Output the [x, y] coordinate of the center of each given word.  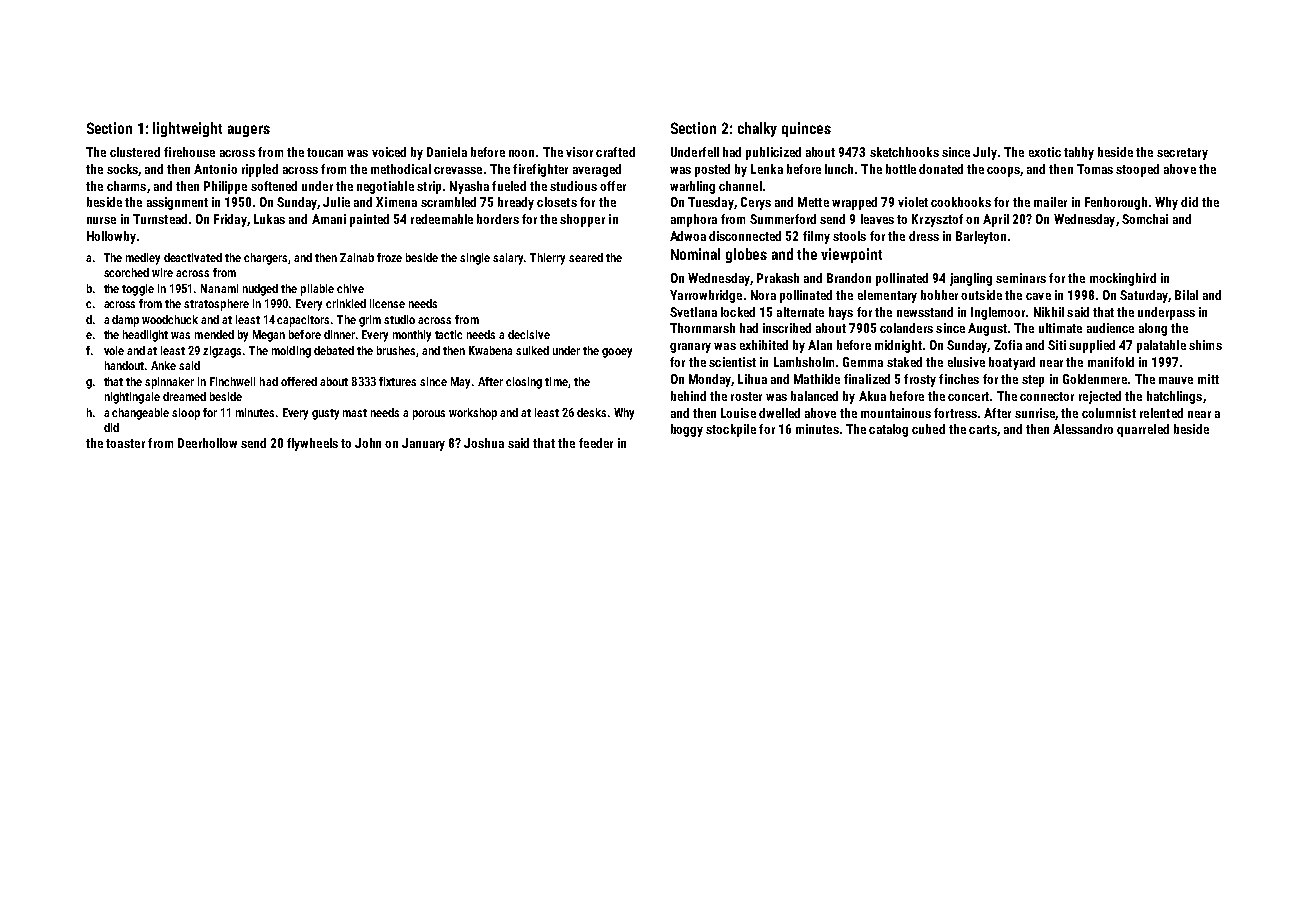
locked [738, 312]
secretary [1182, 154]
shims [1205, 345]
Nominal [695, 254]
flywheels [312, 444]
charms [126, 186]
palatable [1161, 346]
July [985, 153]
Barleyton [981, 237]
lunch [839, 169]
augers [249, 131]
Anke [163, 365]
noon [521, 153]
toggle [138, 290]
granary [690, 348]
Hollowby [111, 237]
